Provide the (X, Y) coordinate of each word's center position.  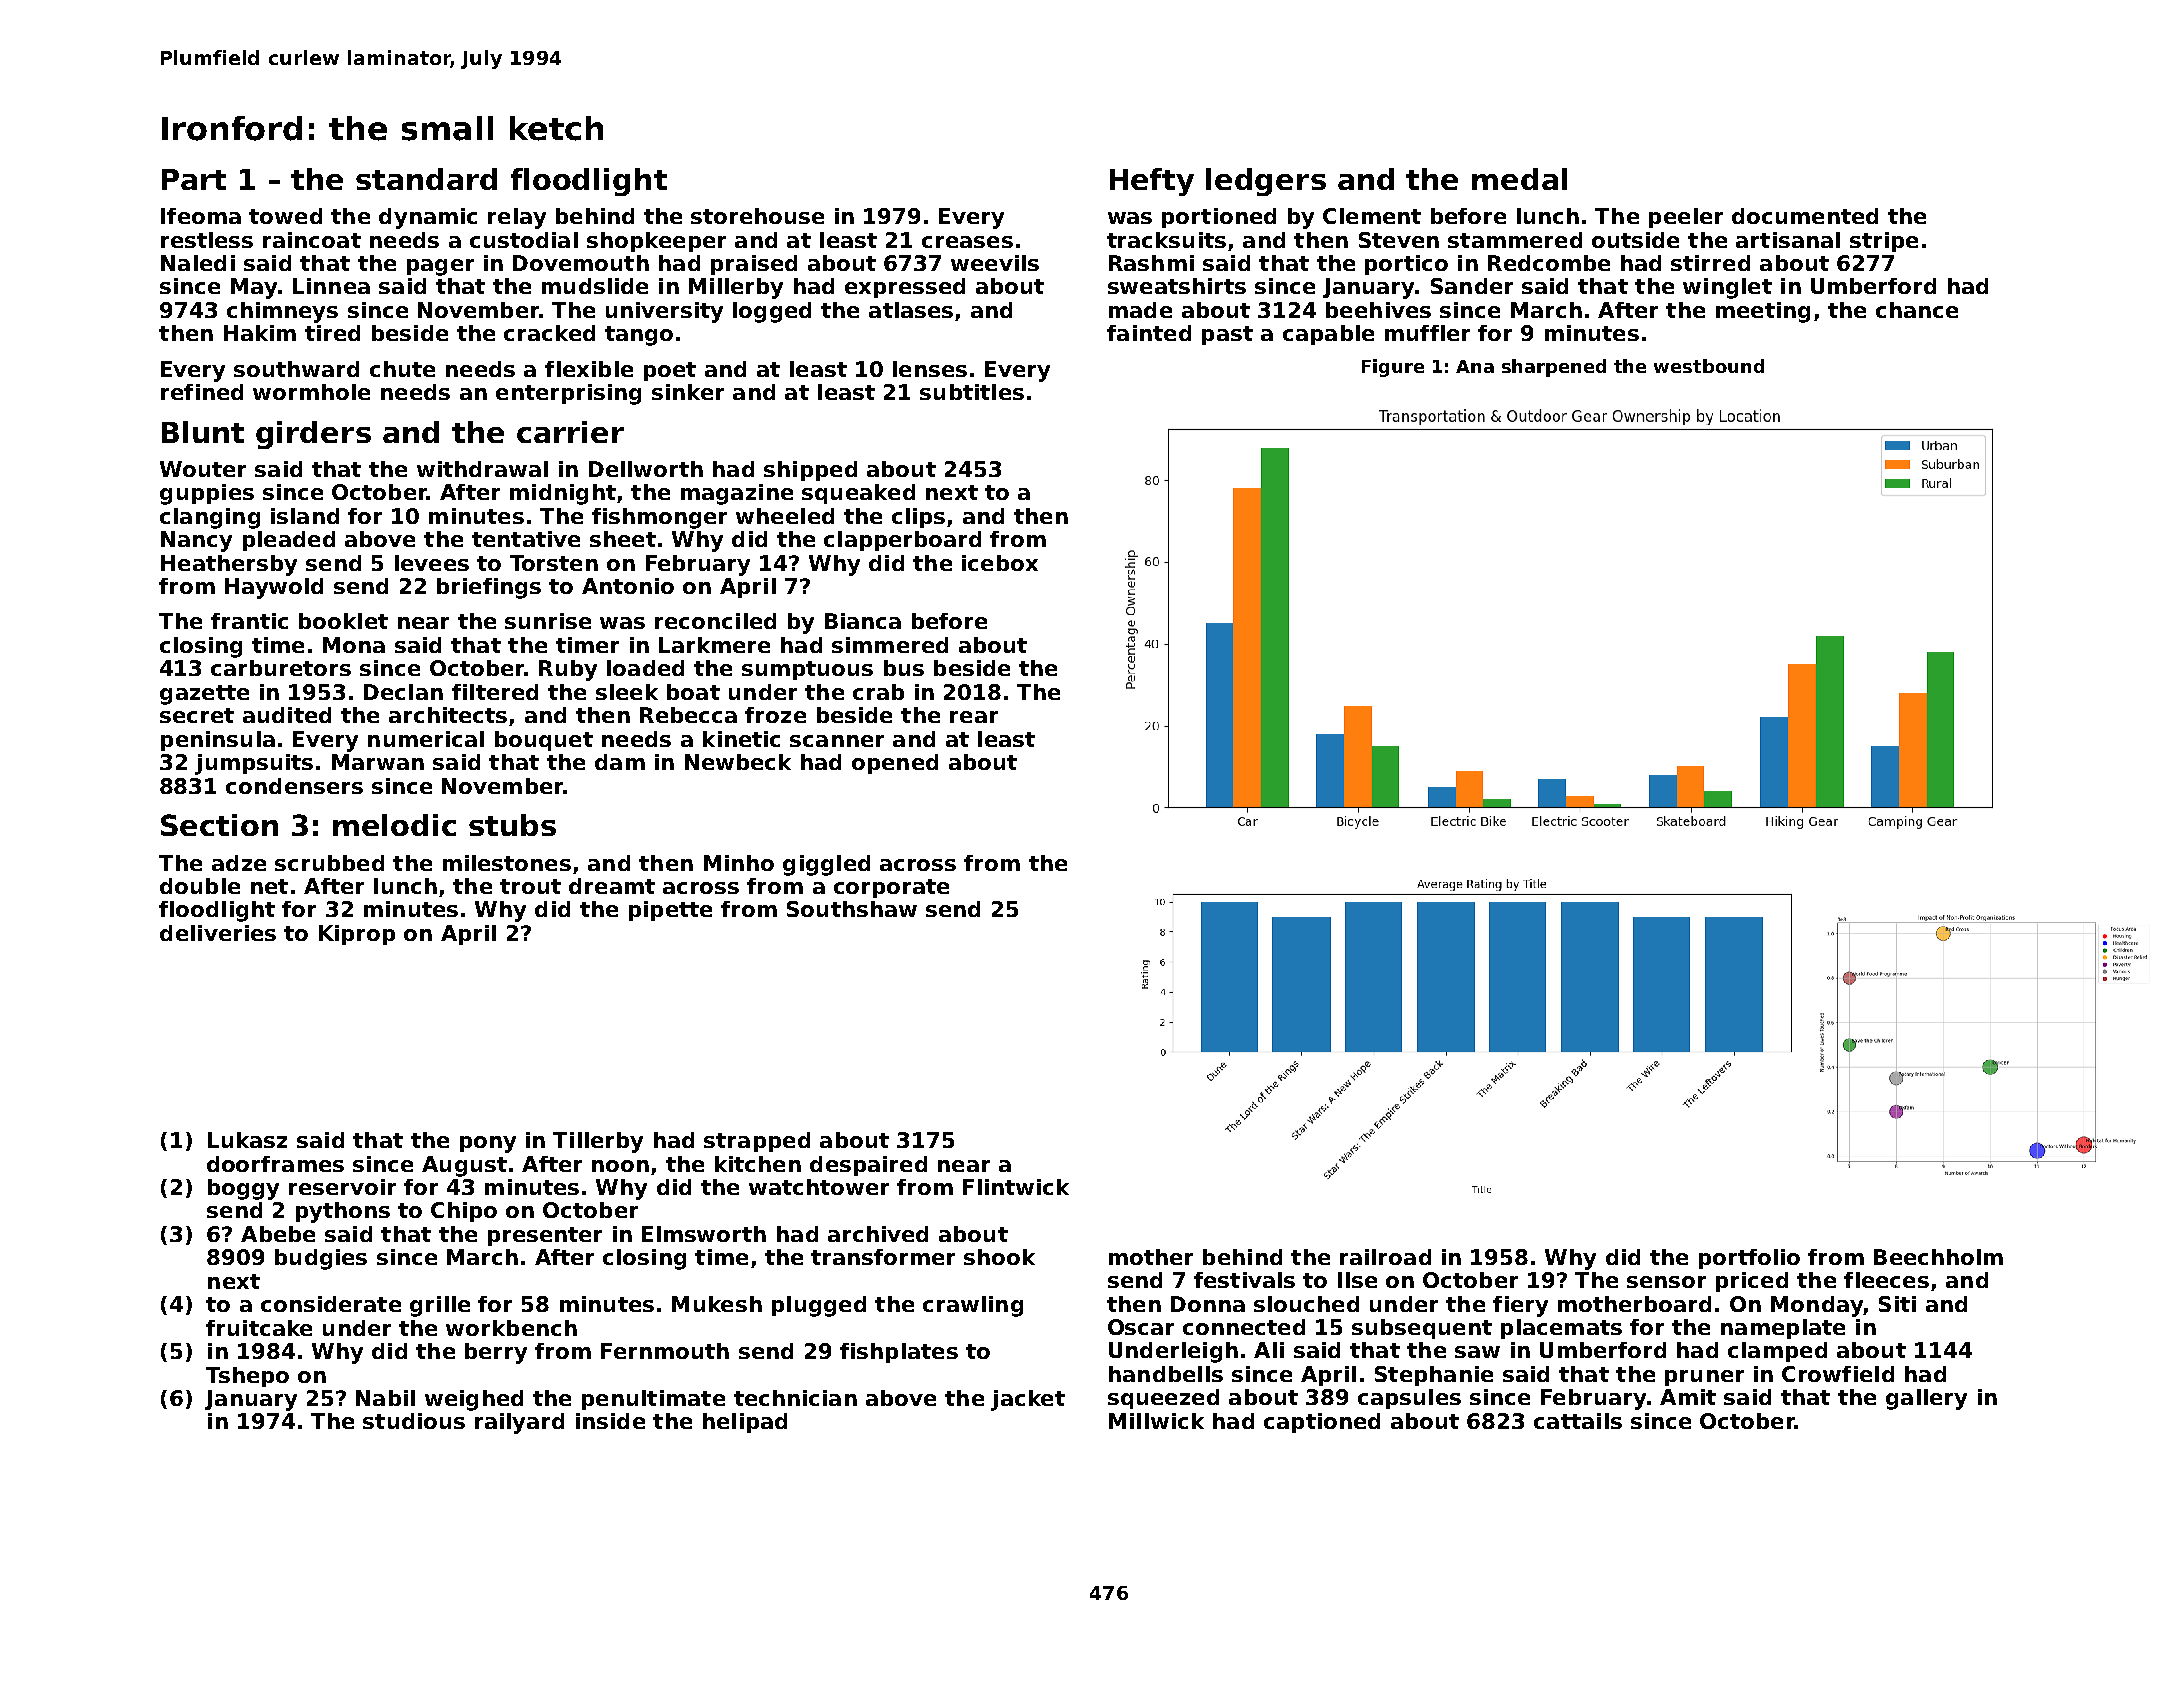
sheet (623, 539)
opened (895, 764)
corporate (891, 888)
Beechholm (1938, 1257)
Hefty (1152, 182)
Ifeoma (201, 216)
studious (414, 1421)
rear (974, 717)
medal (1519, 179)
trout (530, 886)
